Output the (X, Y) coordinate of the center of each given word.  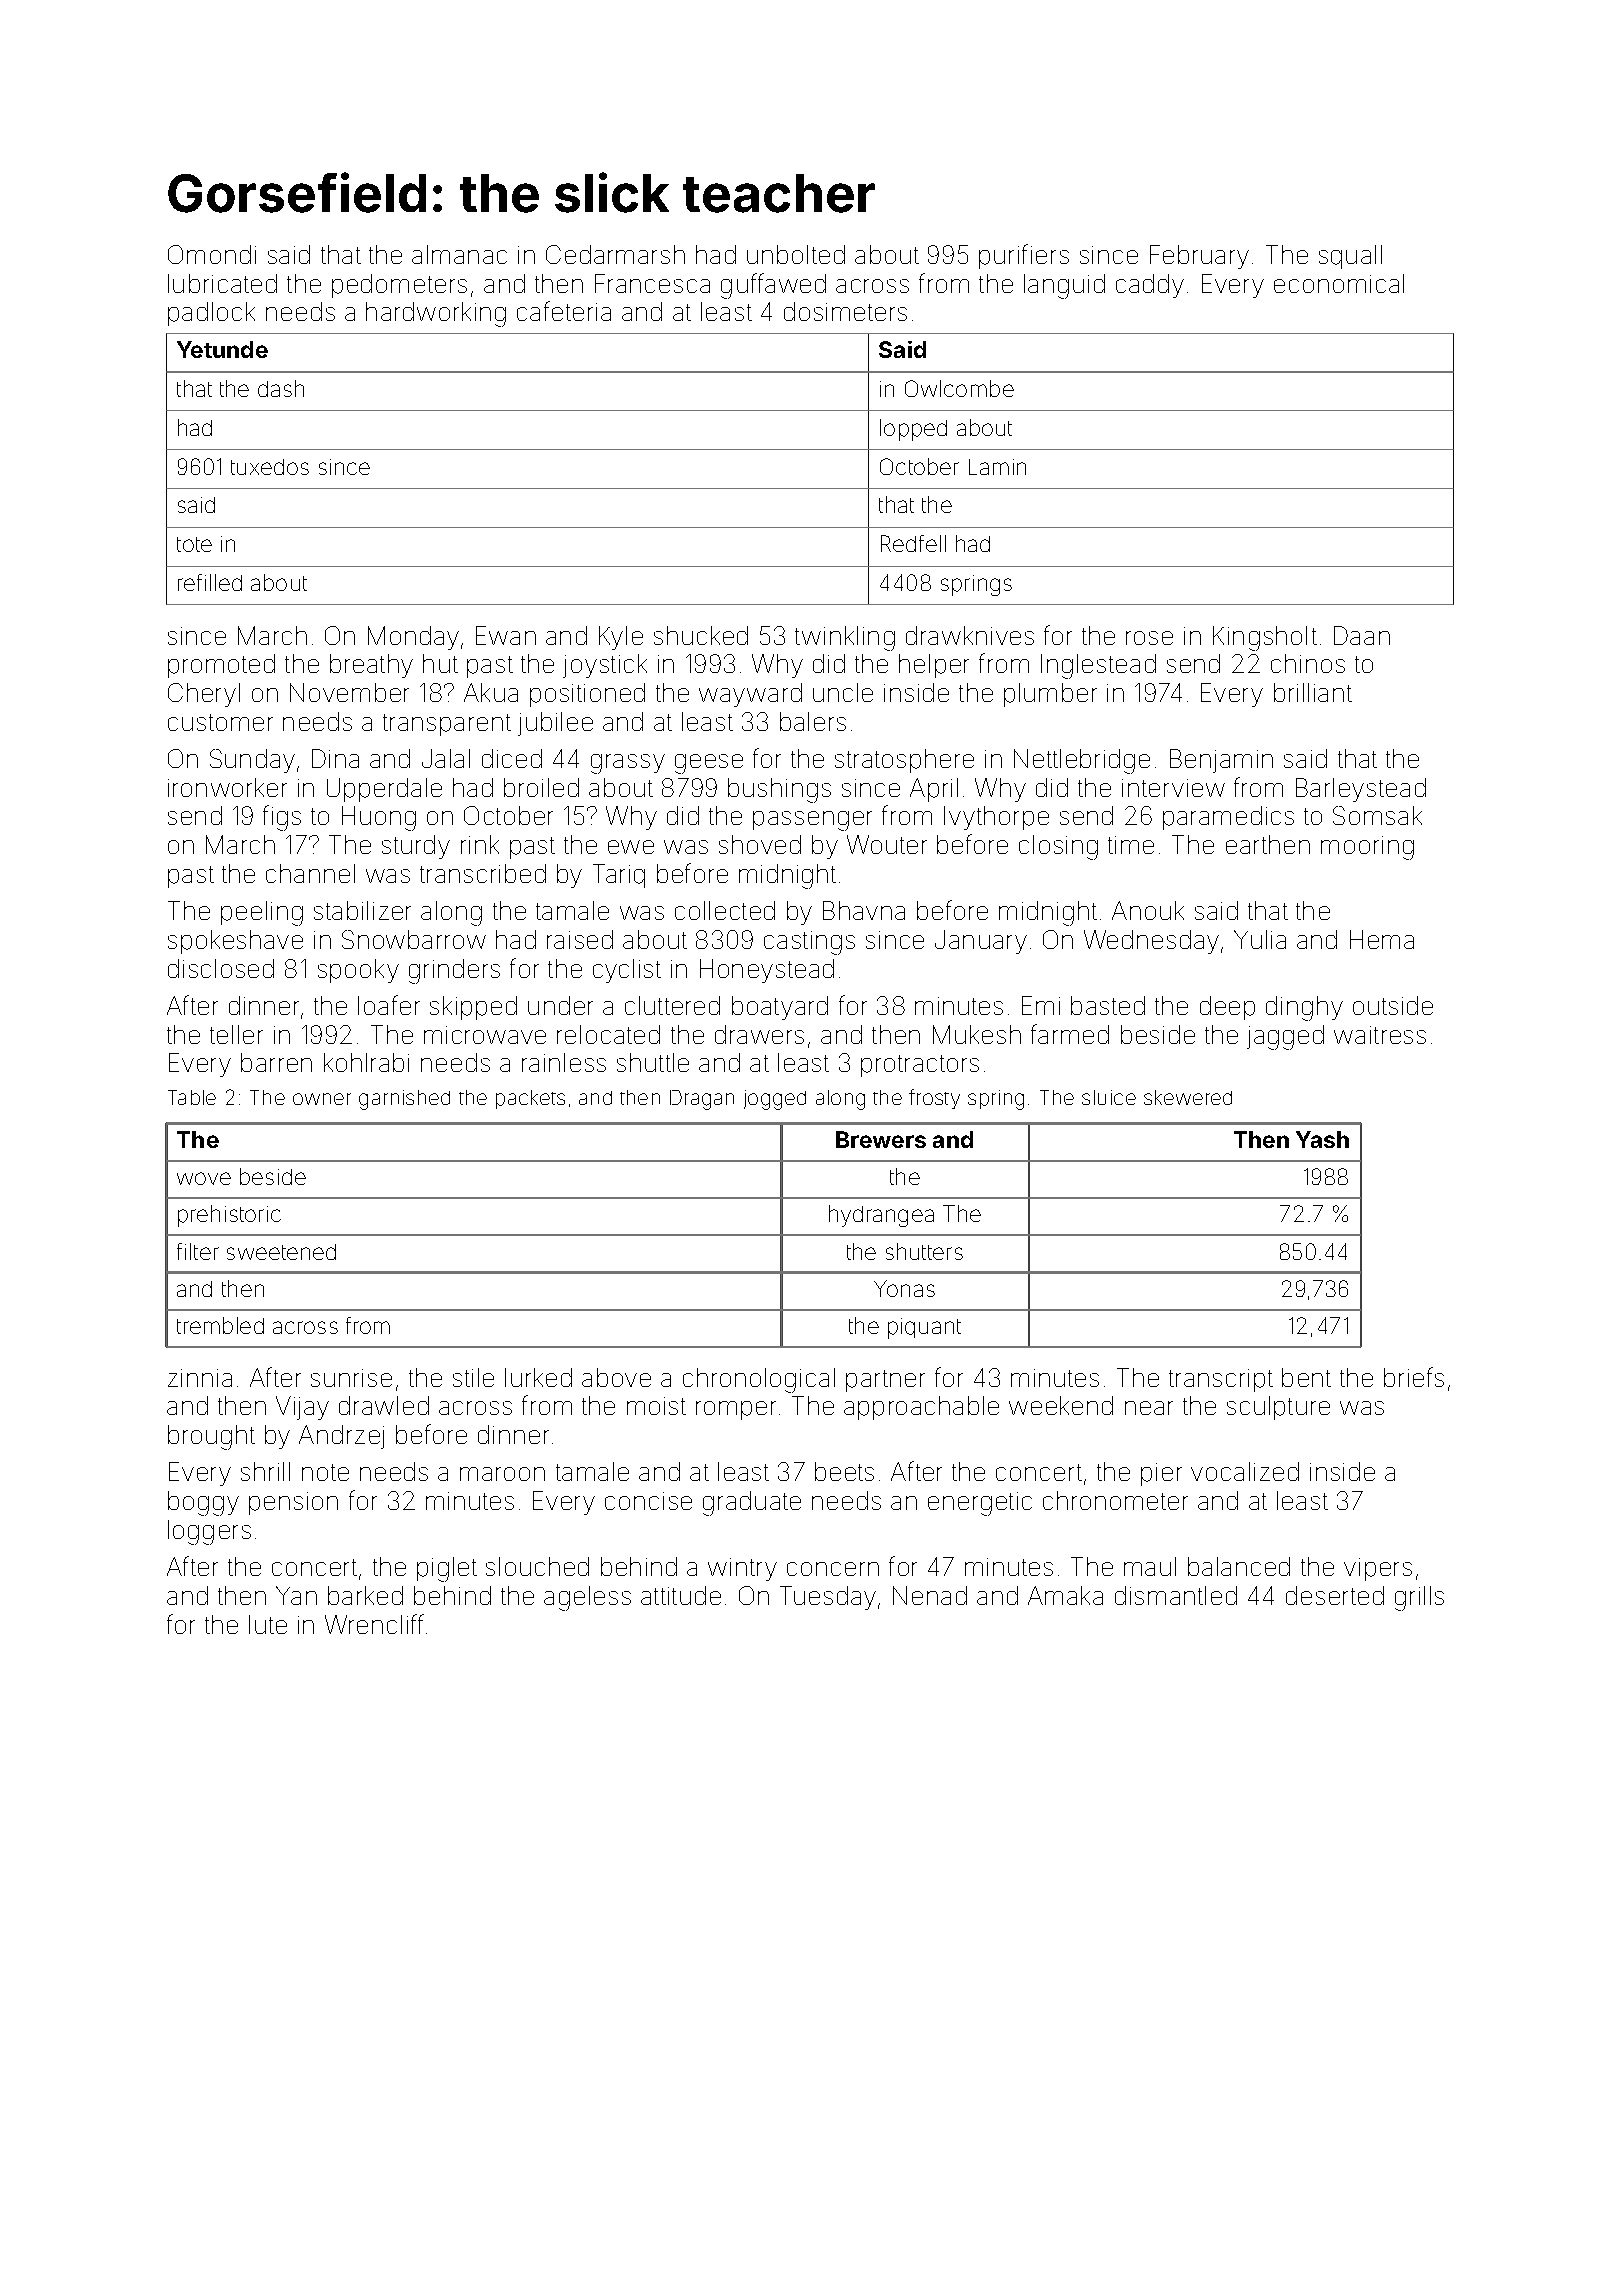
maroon (502, 1474)
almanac (459, 254)
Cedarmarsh (615, 254)
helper (934, 666)
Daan (1362, 635)
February (1199, 257)
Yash (1322, 1139)
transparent (447, 725)
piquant (924, 1328)
